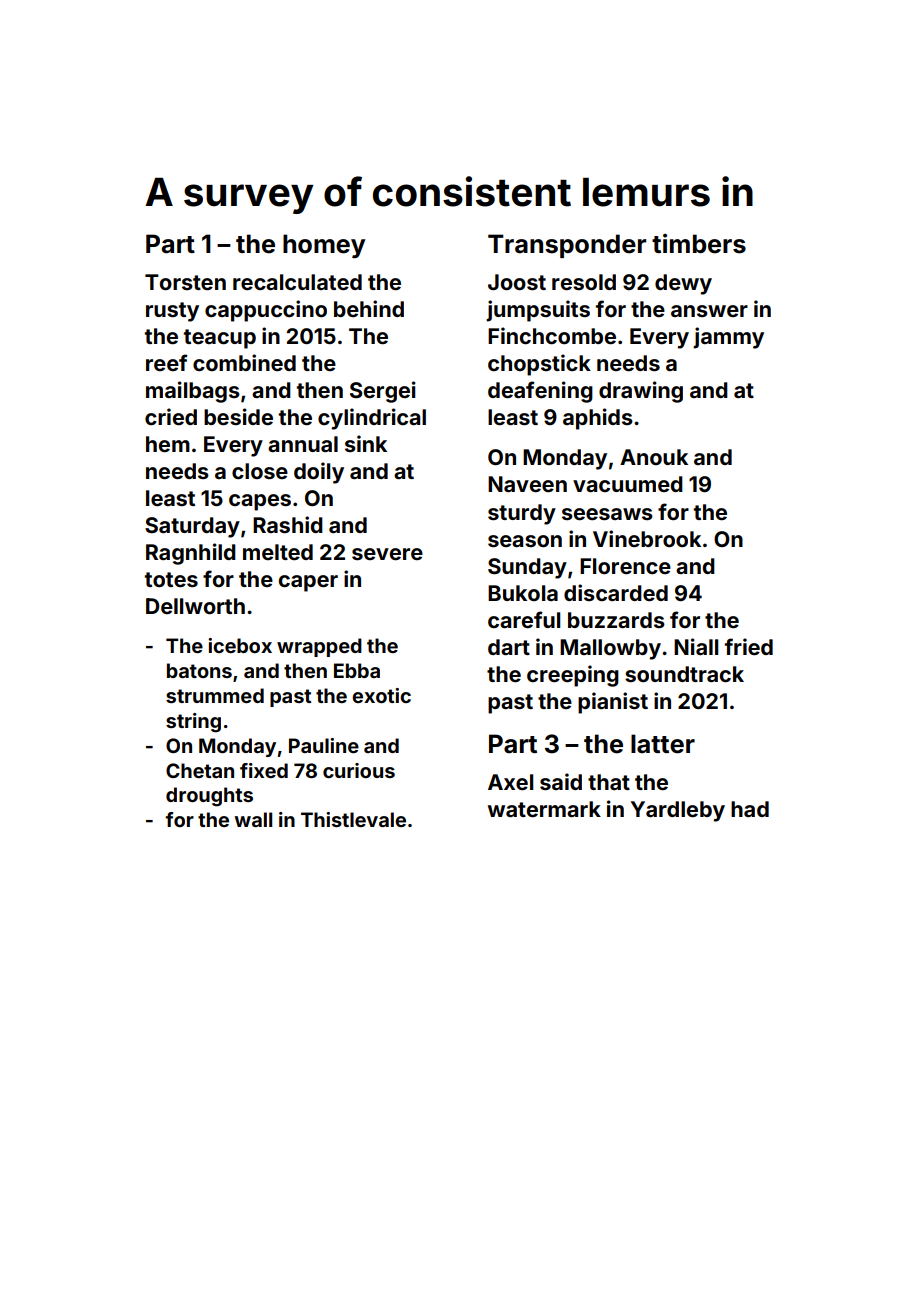 The width and height of the image is (924, 1311). Describe the element at coordinates (749, 646) in the image. I see `fried` at that location.
